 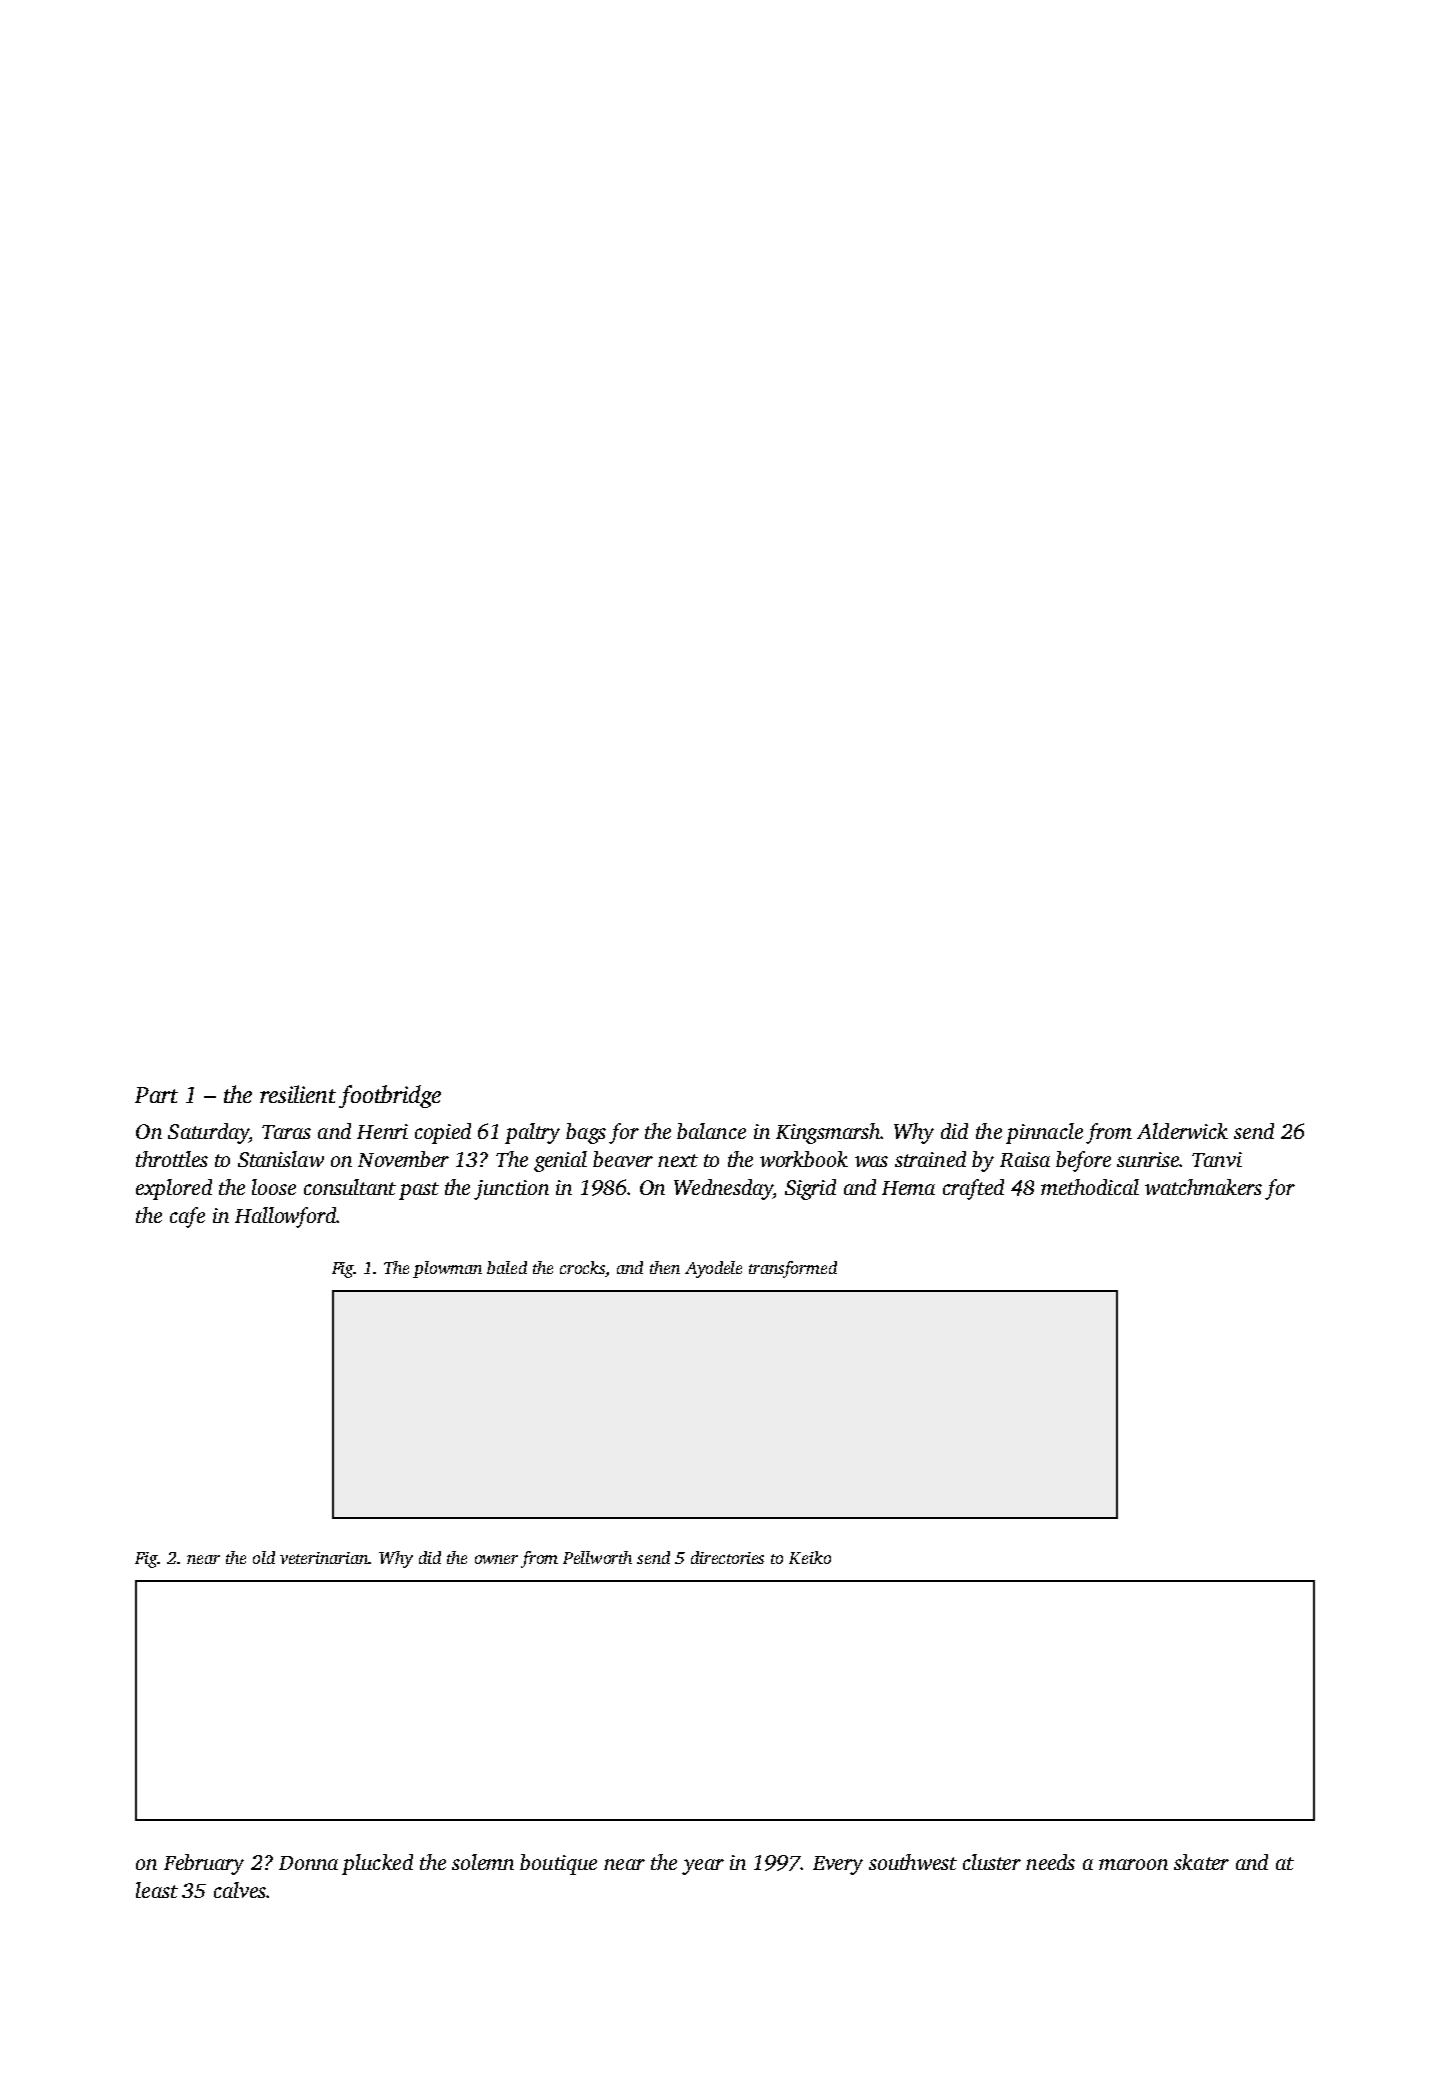 What do you see at coordinates (1182, 1131) in the screenshot?
I see `Alderwick` at bounding box center [1182, 1131].
